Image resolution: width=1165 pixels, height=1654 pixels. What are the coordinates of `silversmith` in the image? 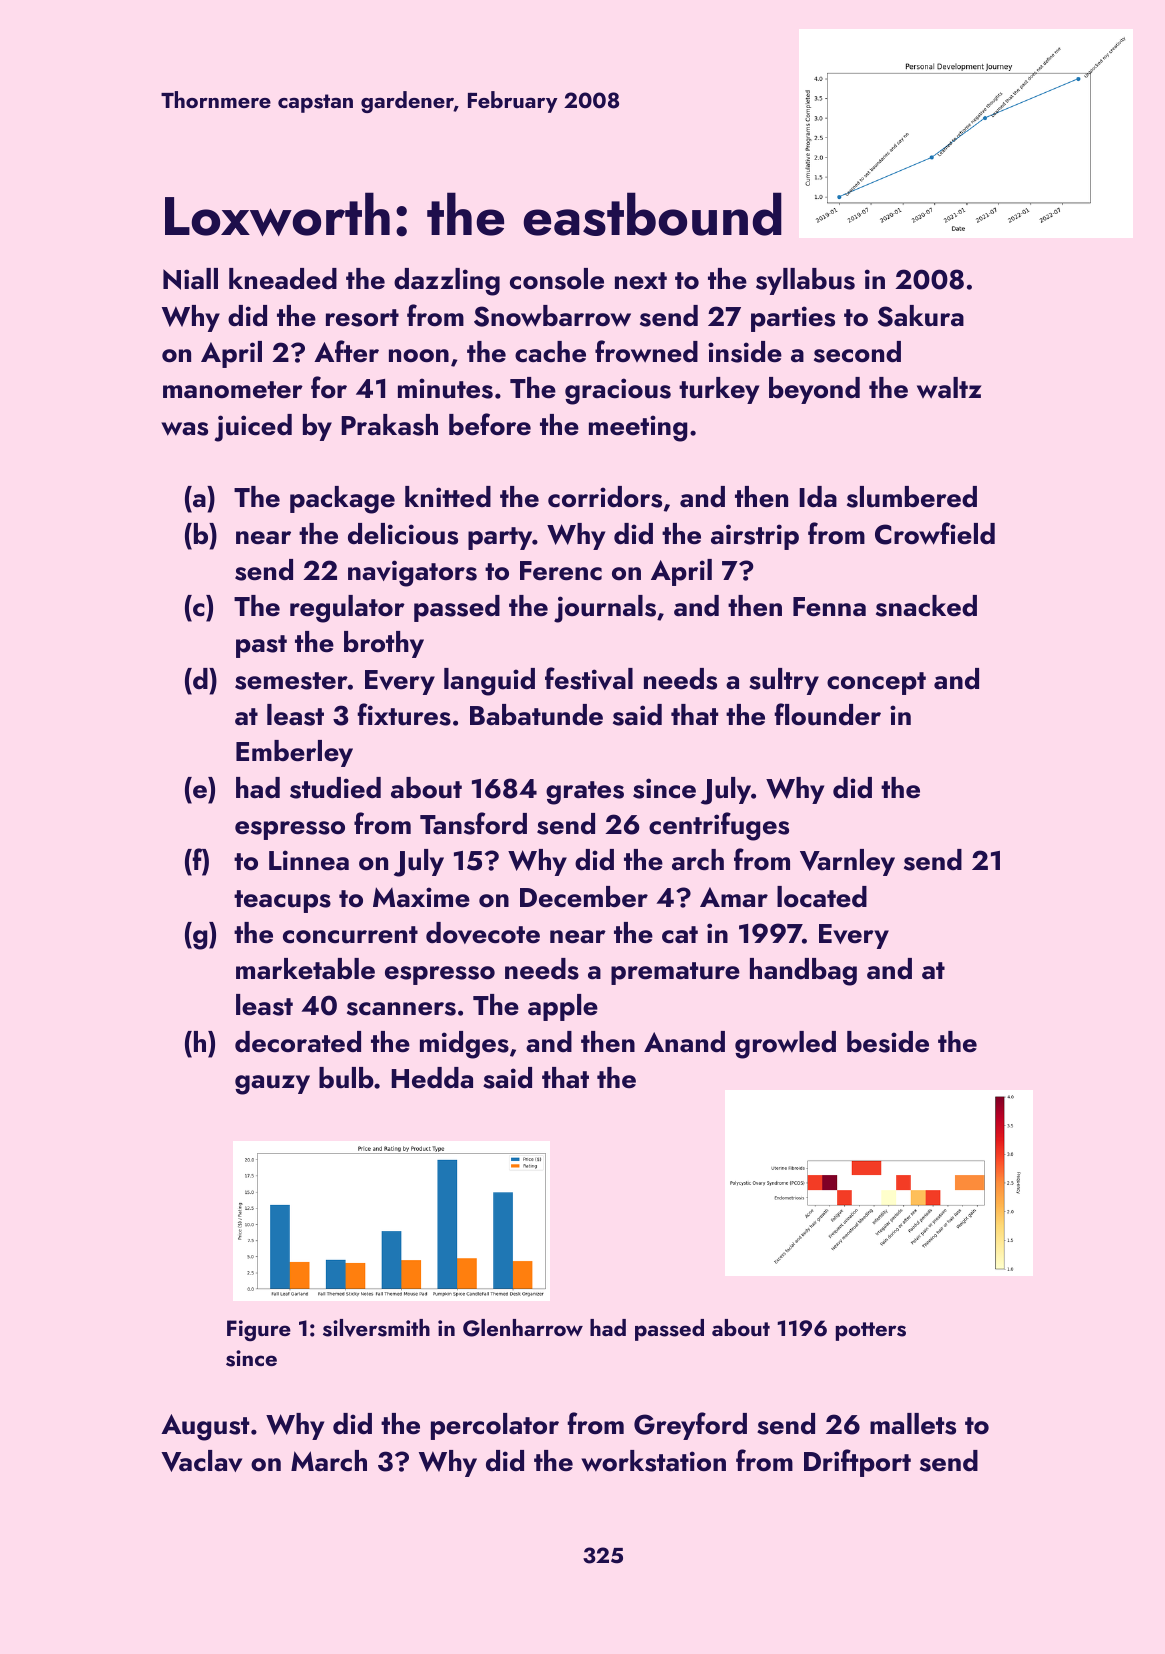 It's located at (376, 1328).
